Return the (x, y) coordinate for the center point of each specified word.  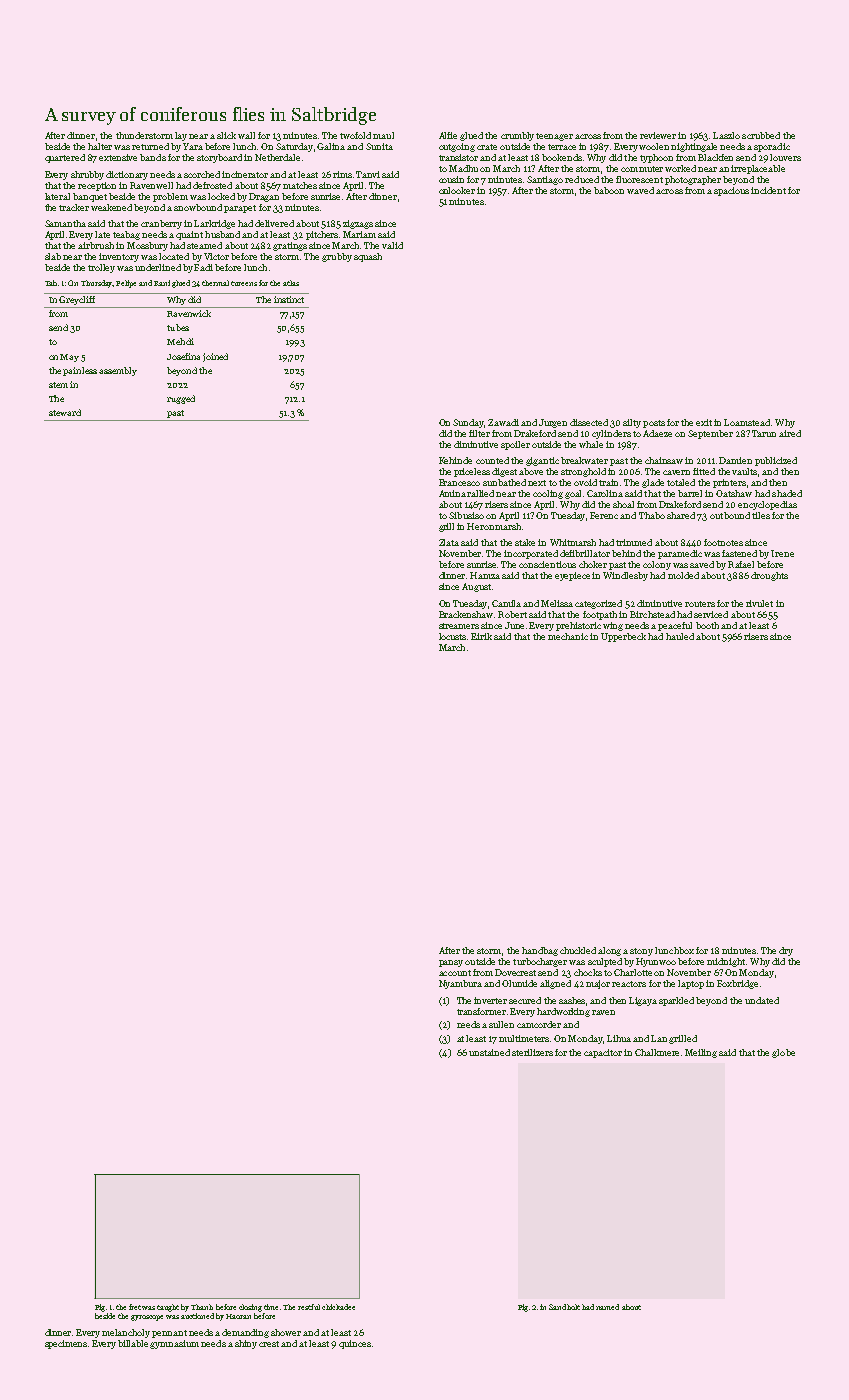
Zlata (449, 542)
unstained (489, 1052)
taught (168, 1308)
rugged (181, 399)
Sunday (469, 423)
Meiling (701, 1053)
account (455, 973)
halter (100, 146)
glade (653, 483)
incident (768, 190)
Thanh (202, 1307)
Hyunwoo (656, 962)
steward (65, 412)
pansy (451, 963)
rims (342, 174)
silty (632, 423)
